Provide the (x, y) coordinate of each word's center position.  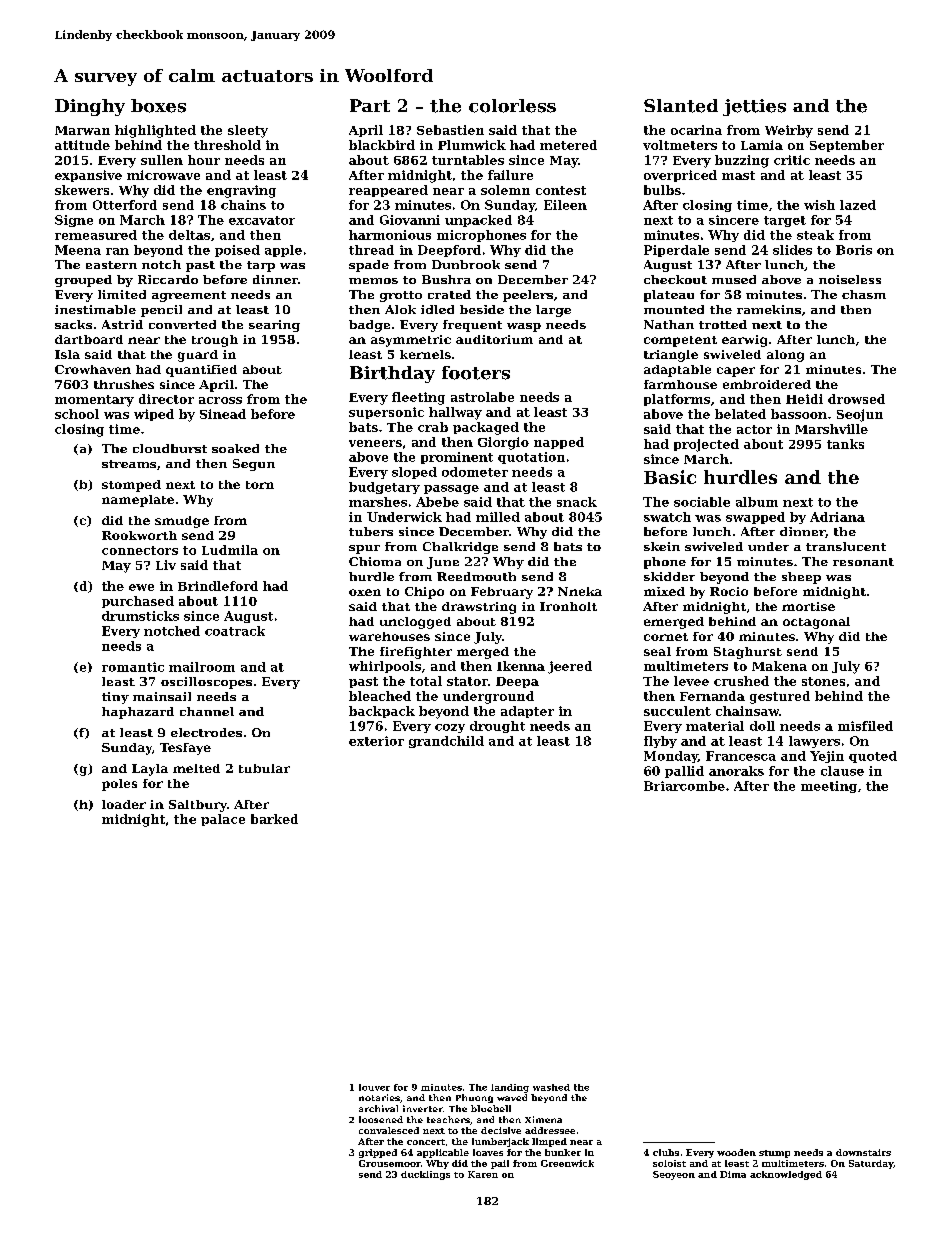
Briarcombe (684, 786)
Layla (150, 770)
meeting (829, 787)
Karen (483, 1174)
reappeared (388, 191)
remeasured (96, 235)
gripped (378, 1153)
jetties (754, 107)
